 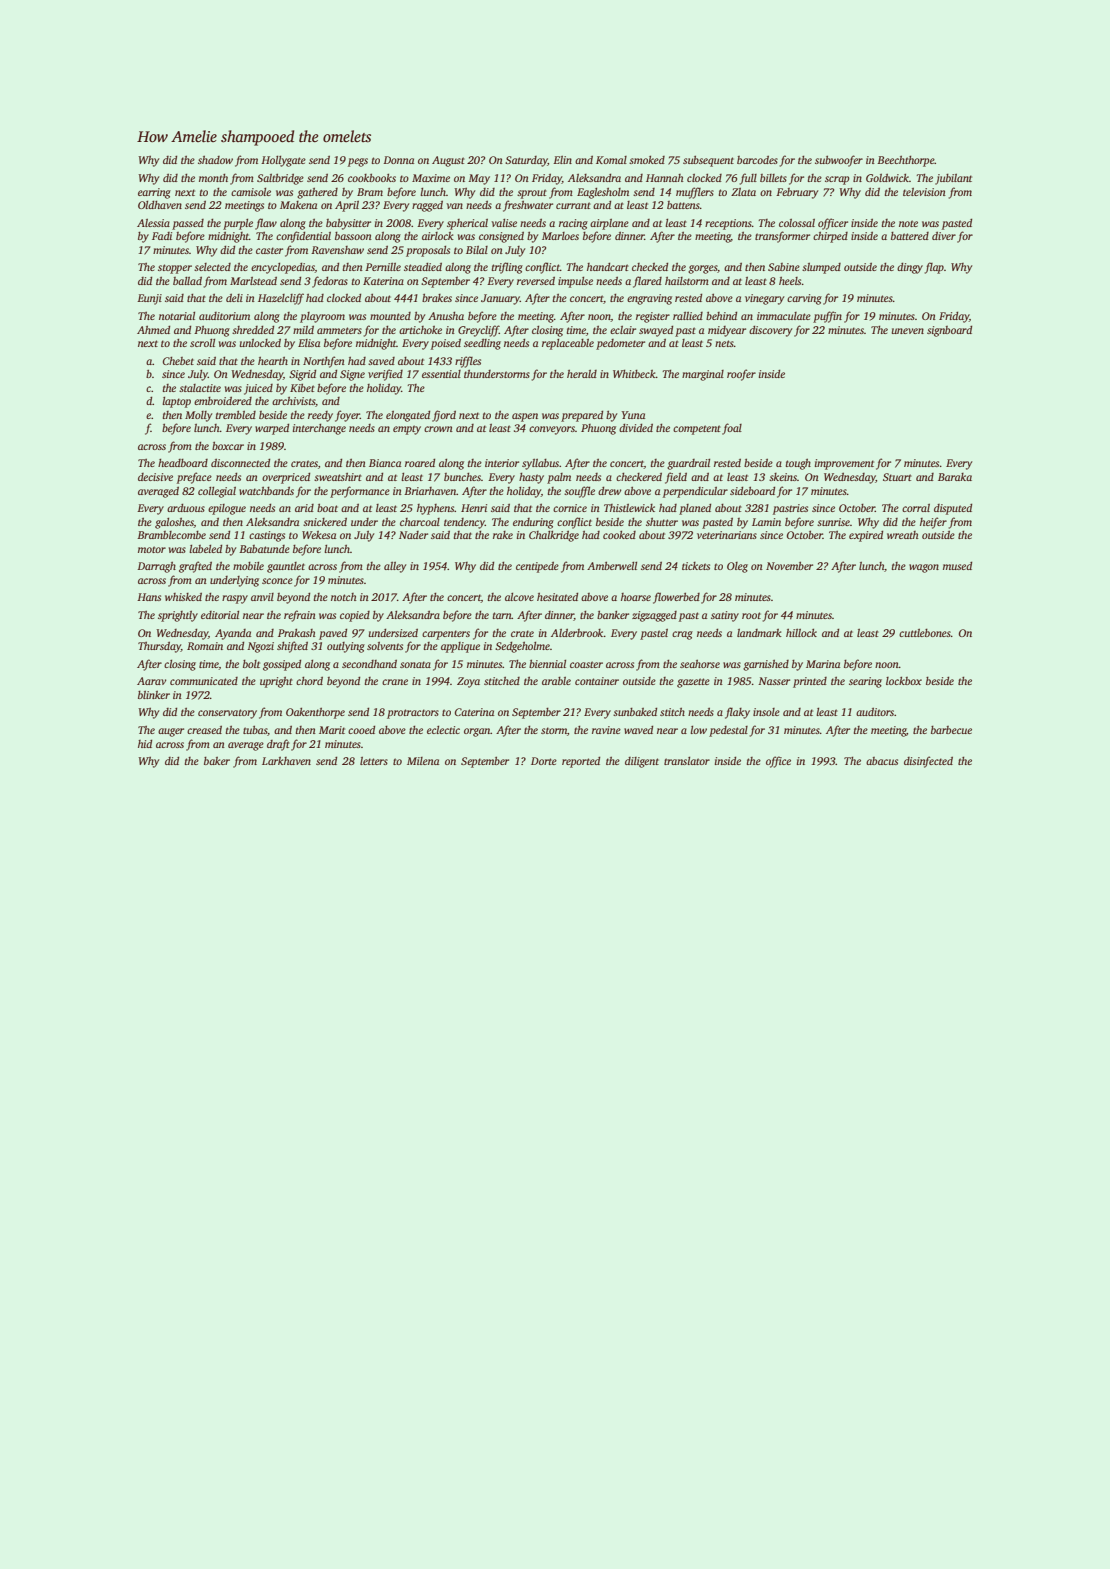 I want to click on August, so click(x=448, y=161).
